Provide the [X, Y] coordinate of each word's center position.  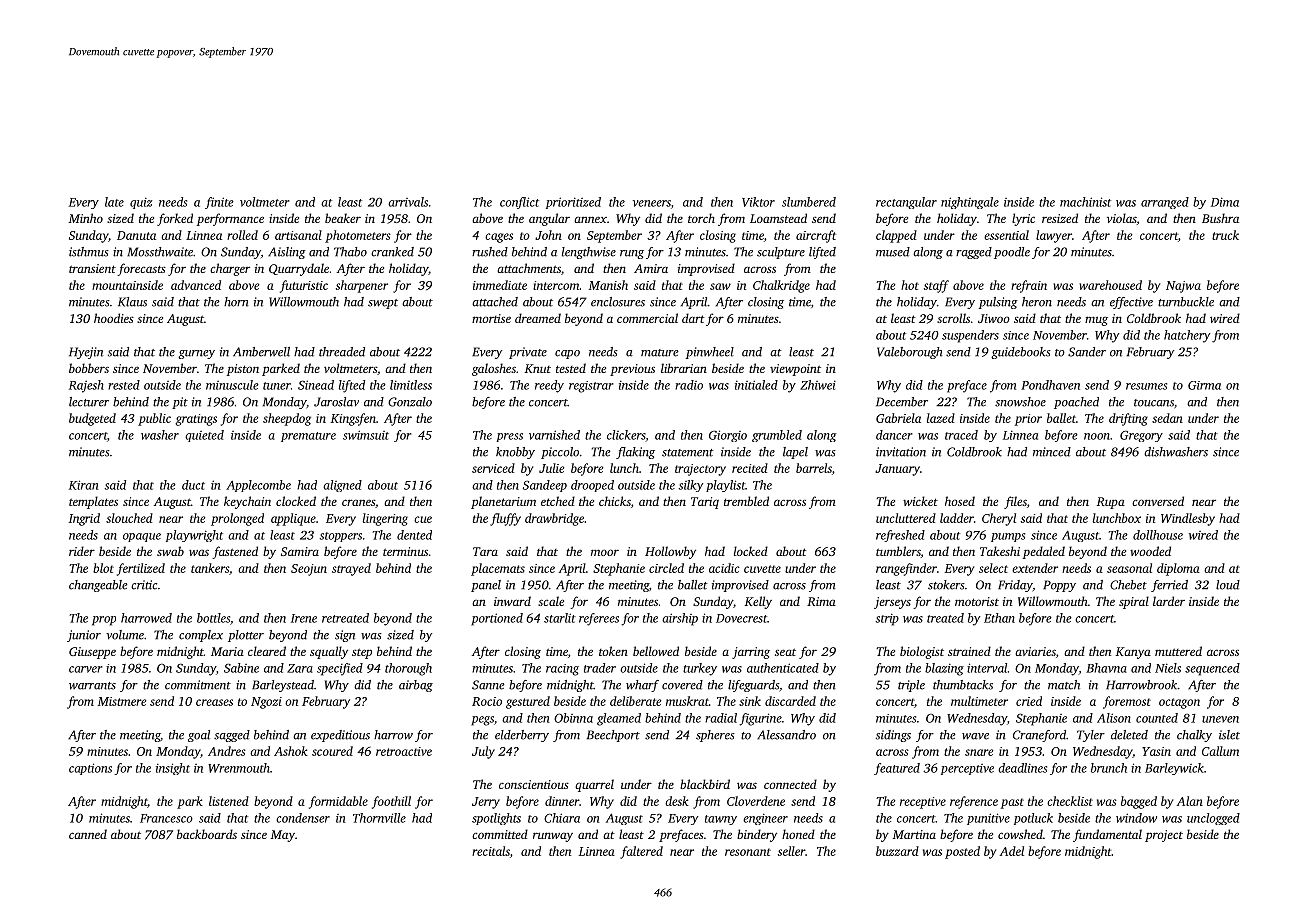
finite [219, 203]
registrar [591, 387]
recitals [491, 851]
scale [551, 601]
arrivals [408, 202]
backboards [207, 834]
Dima [1225, 202]
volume [125, 635]
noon [1097, 436]
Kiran [84, 485]
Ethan [999, 618]
